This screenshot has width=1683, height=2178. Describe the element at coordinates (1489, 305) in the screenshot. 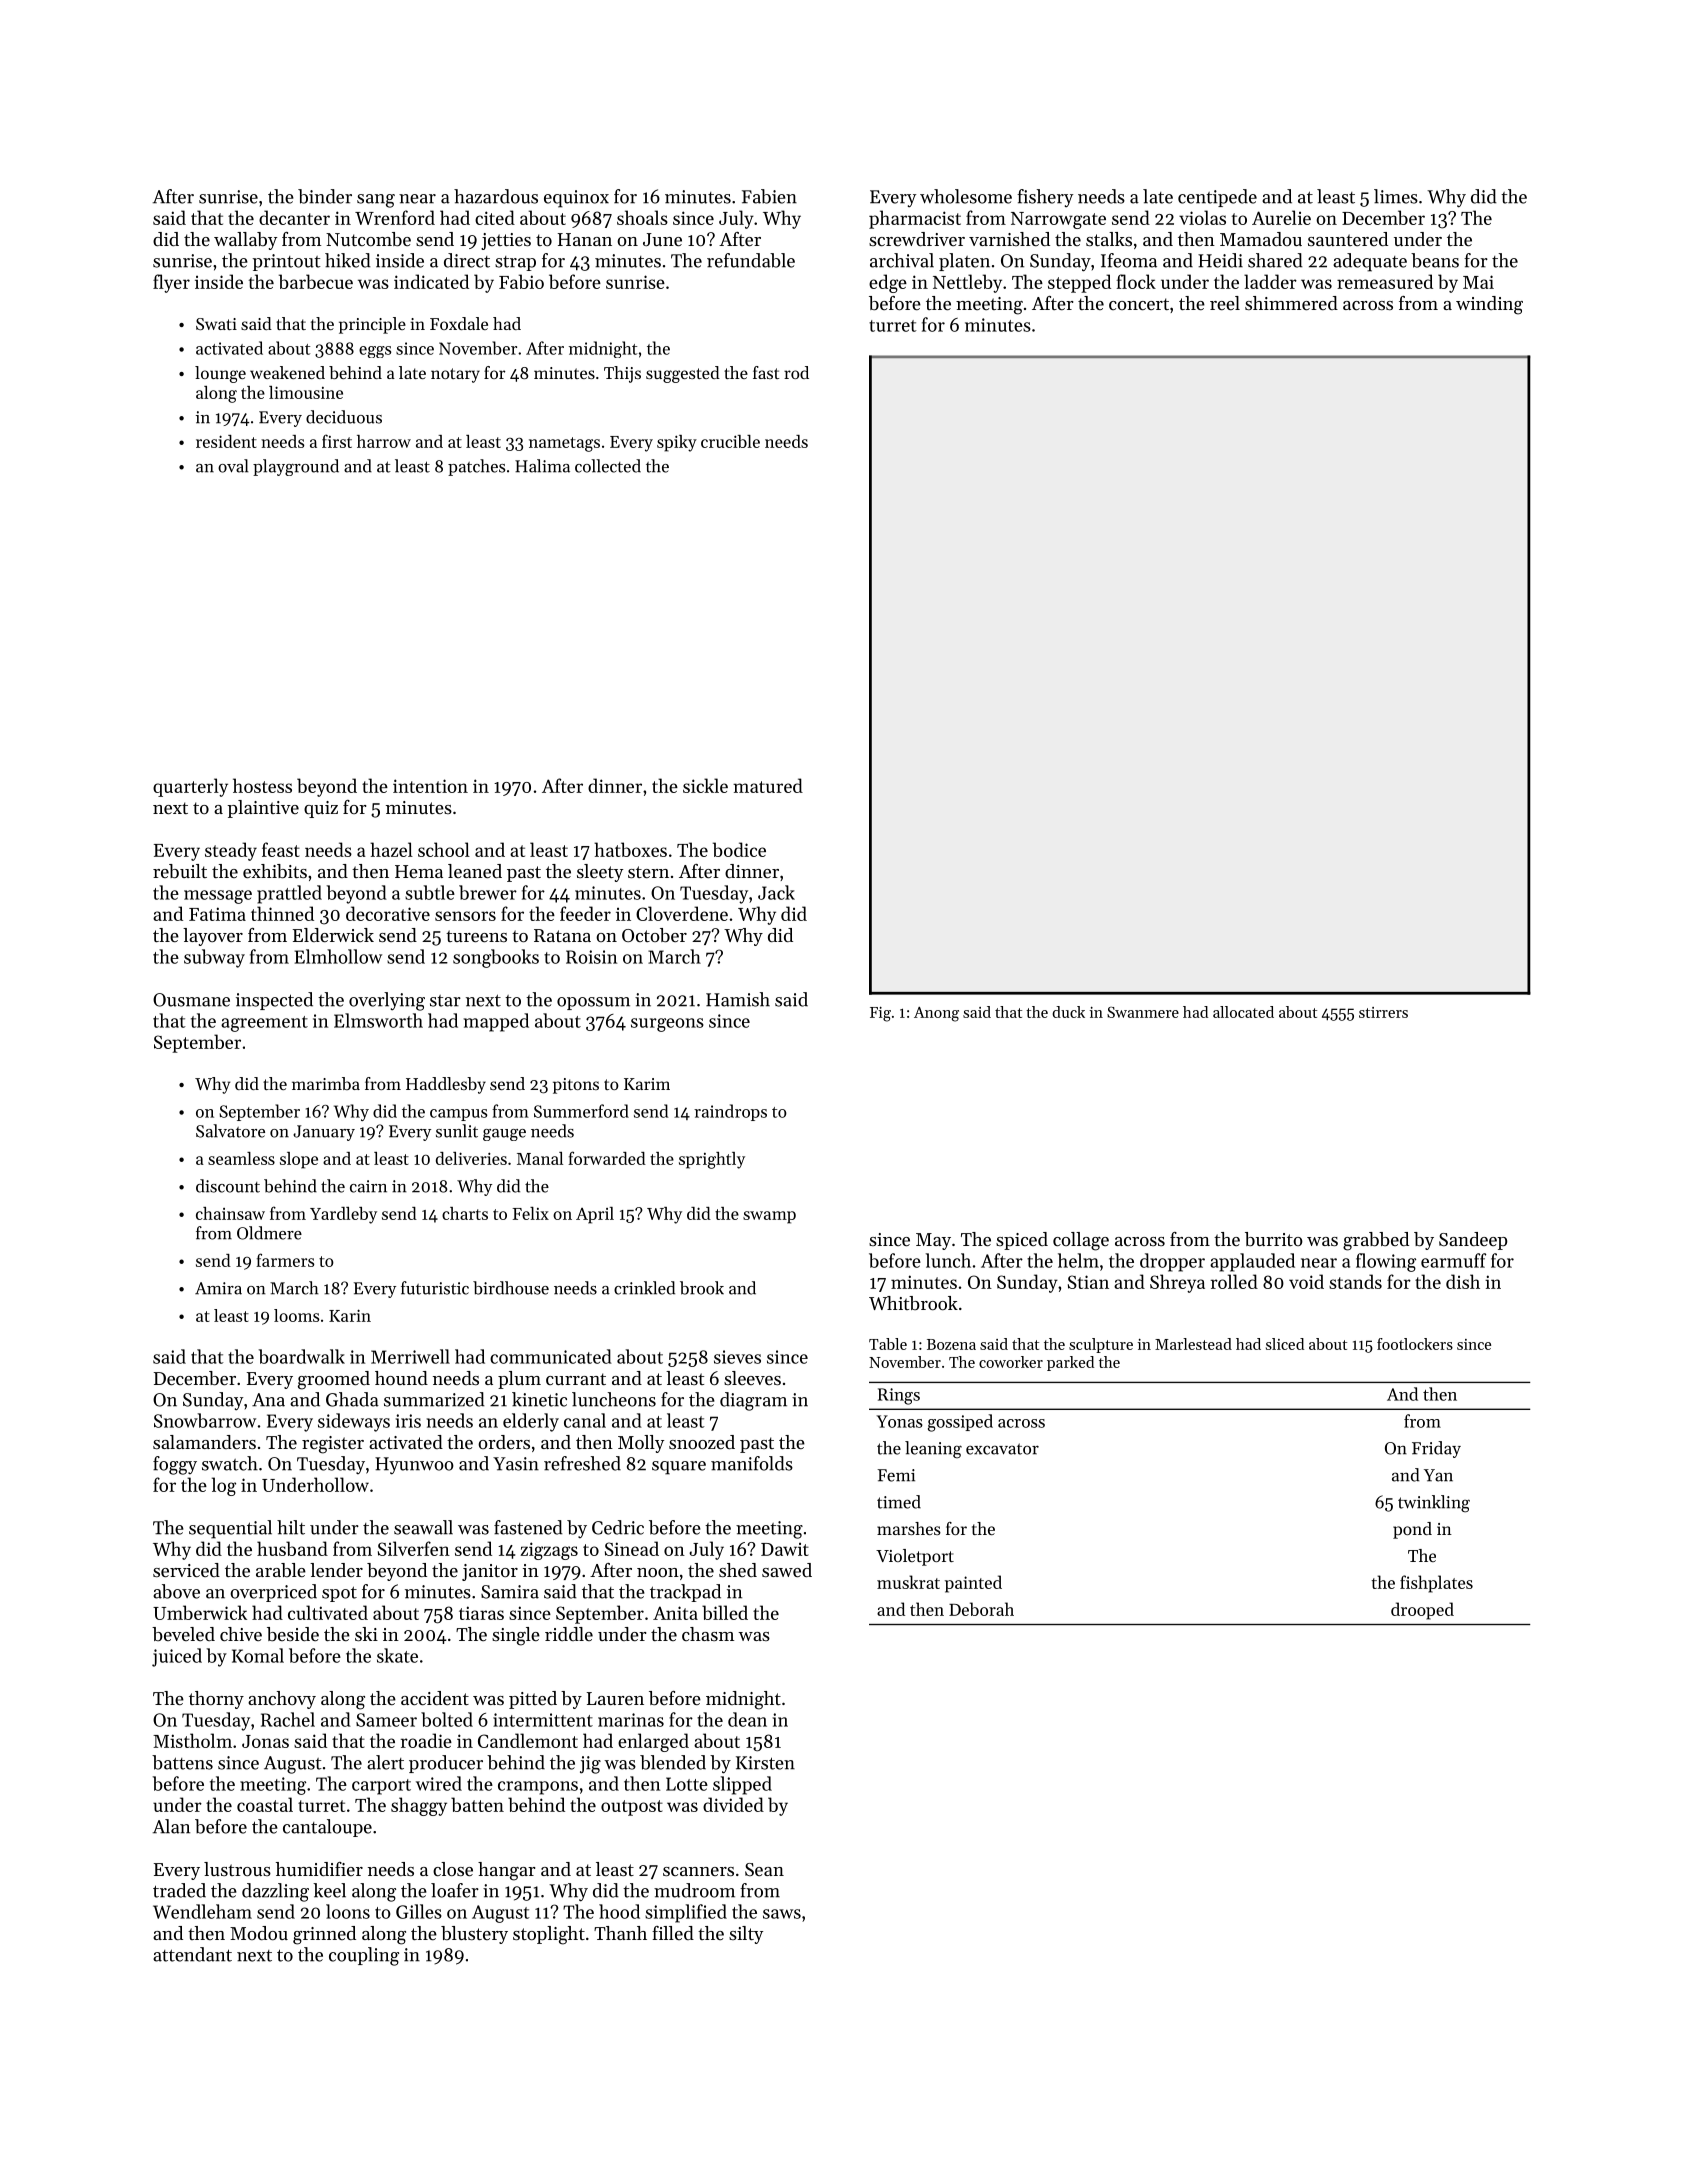

I see `winding` at that location.
